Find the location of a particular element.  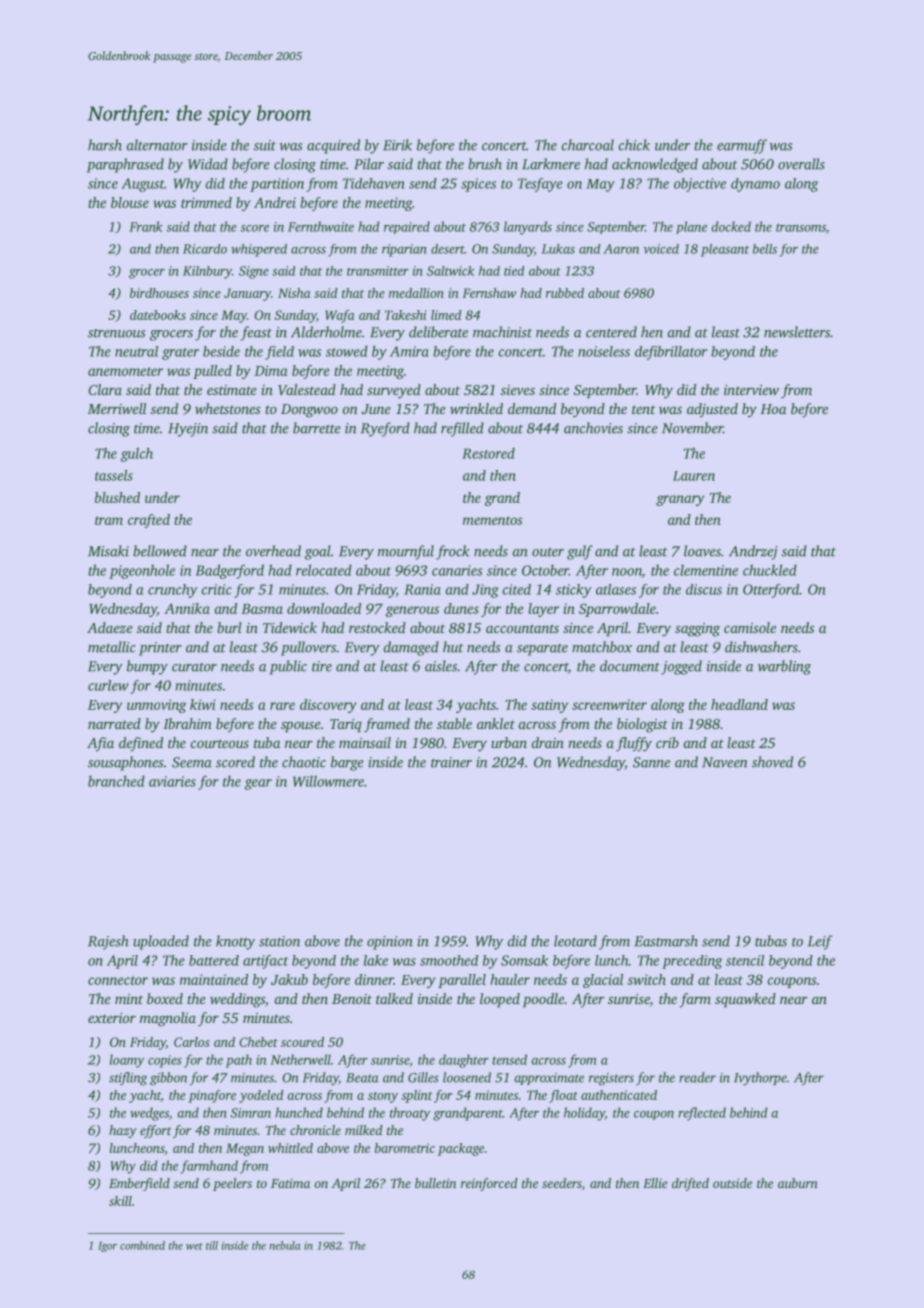

Andrzej is located at coordinates (753, 552).
